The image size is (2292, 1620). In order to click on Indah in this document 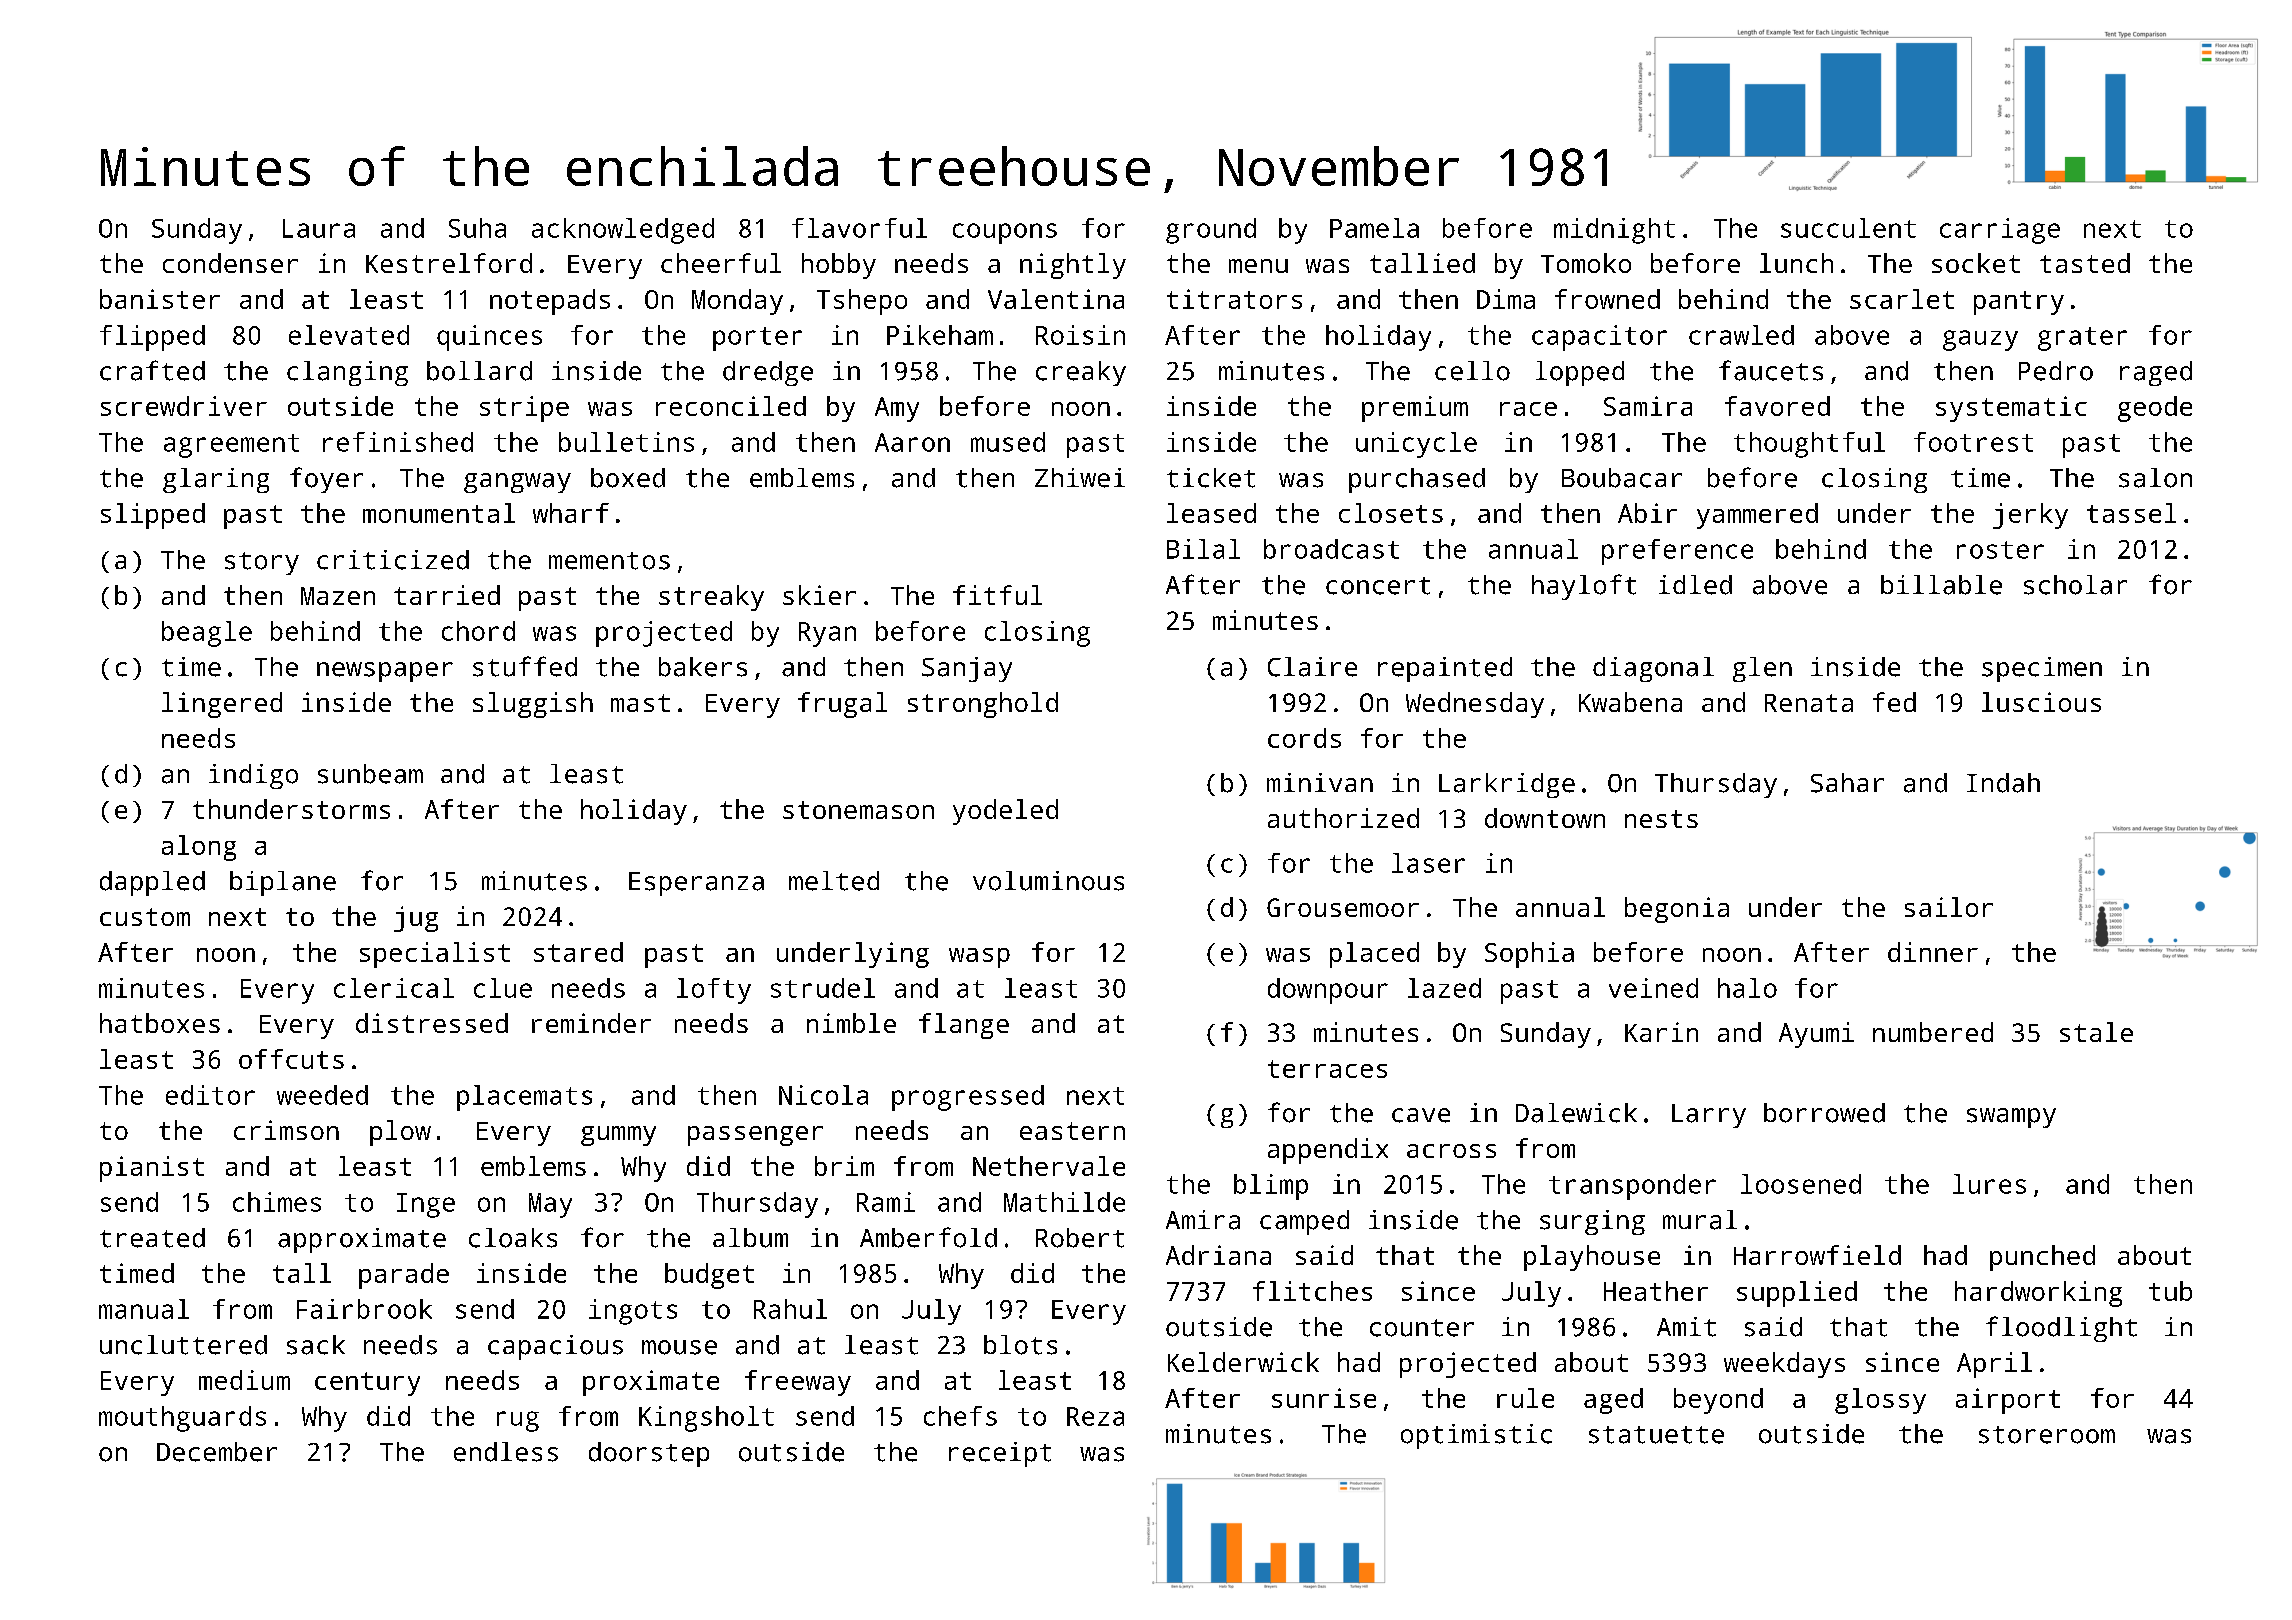, I will do `click(2003, 783)`.
